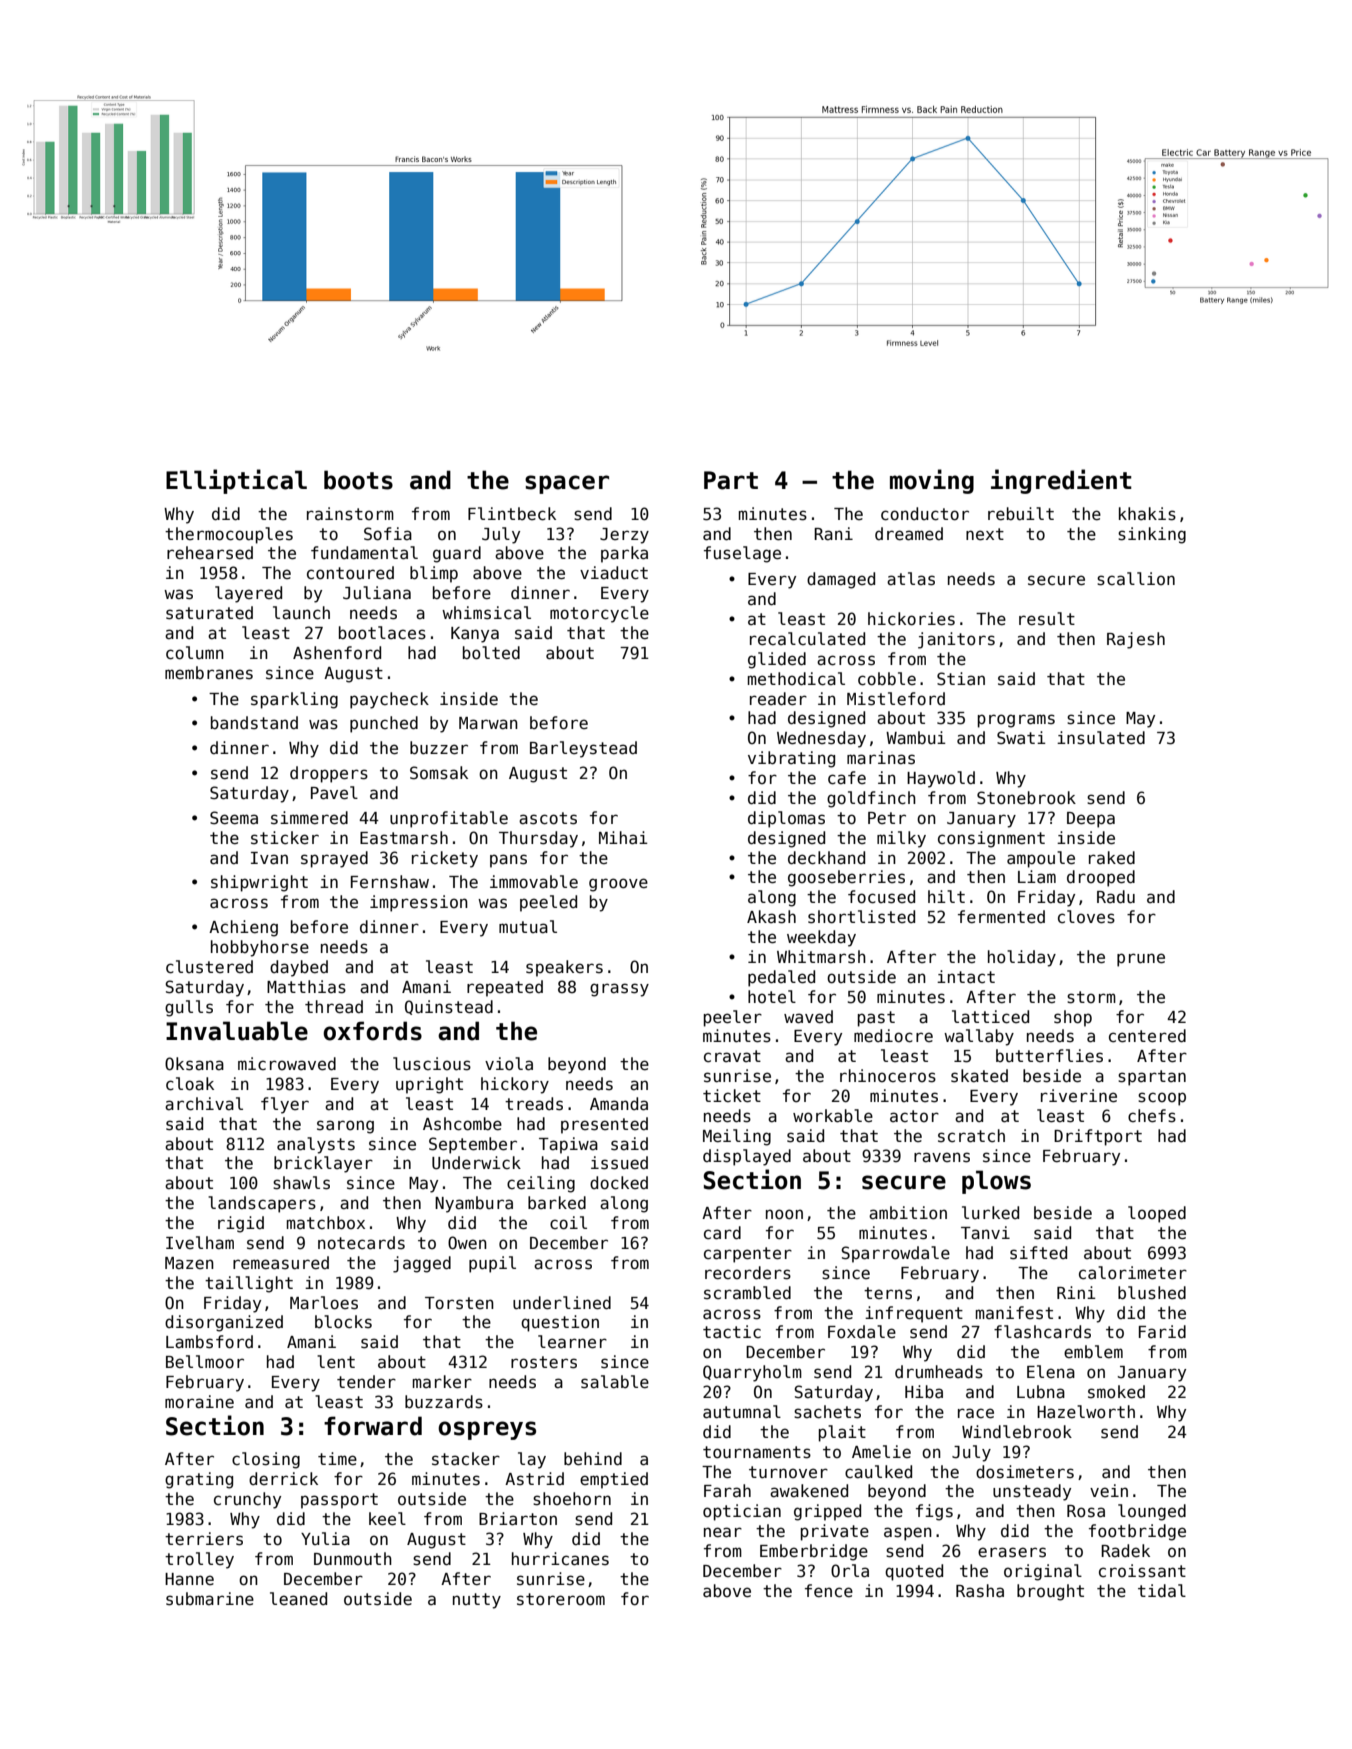 This image has height=1749, width=1352. I want to click on autumnal, so click(742, 1412).
